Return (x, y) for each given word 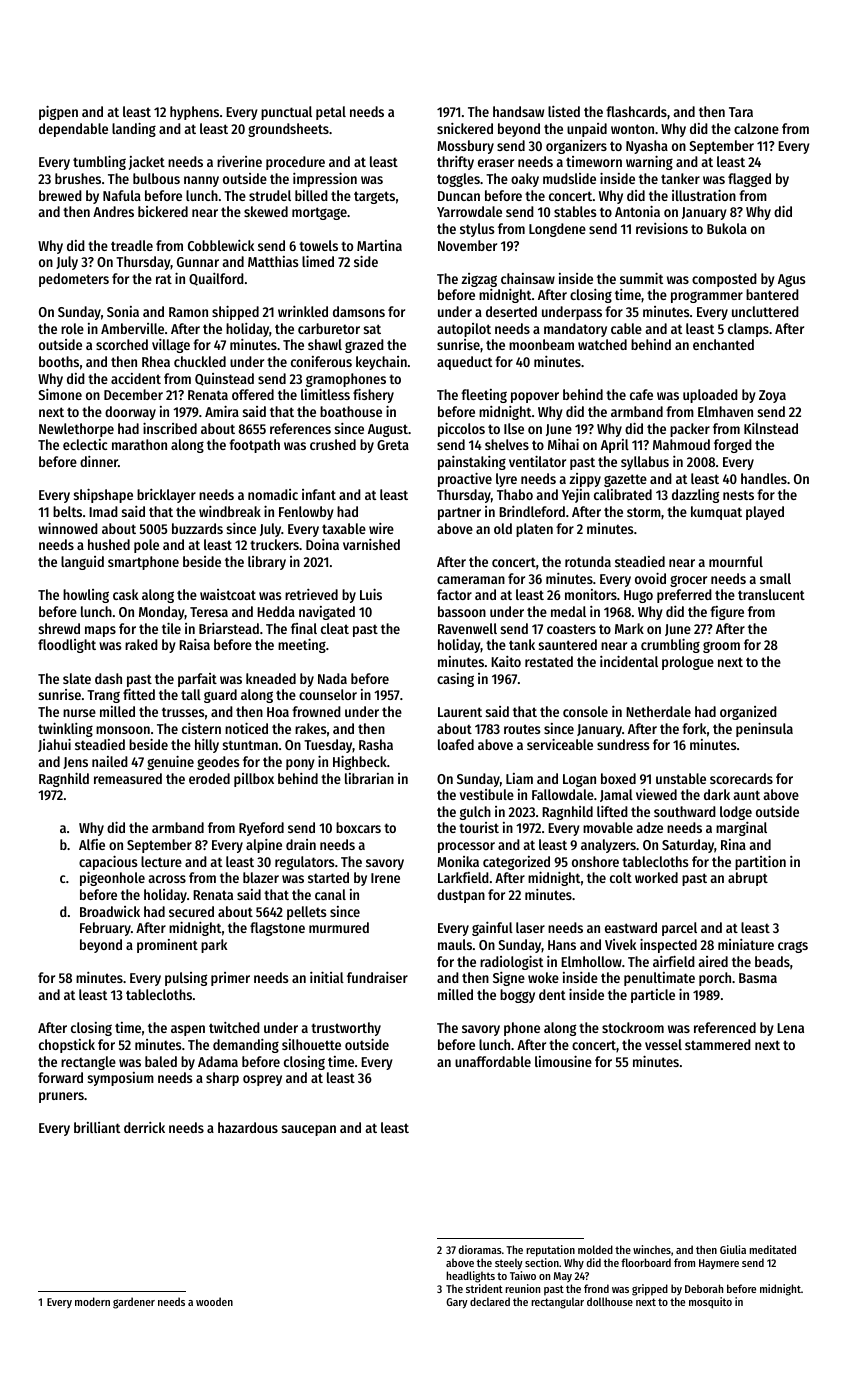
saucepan (309, 1130)
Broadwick (110, 911)
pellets (307, 913)
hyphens (194, 113)
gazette (625, 480)
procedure (295, 163)
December (133, 394)
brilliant (97, 1127)
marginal (741, 829)
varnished (371, 544)
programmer (707, 297)
